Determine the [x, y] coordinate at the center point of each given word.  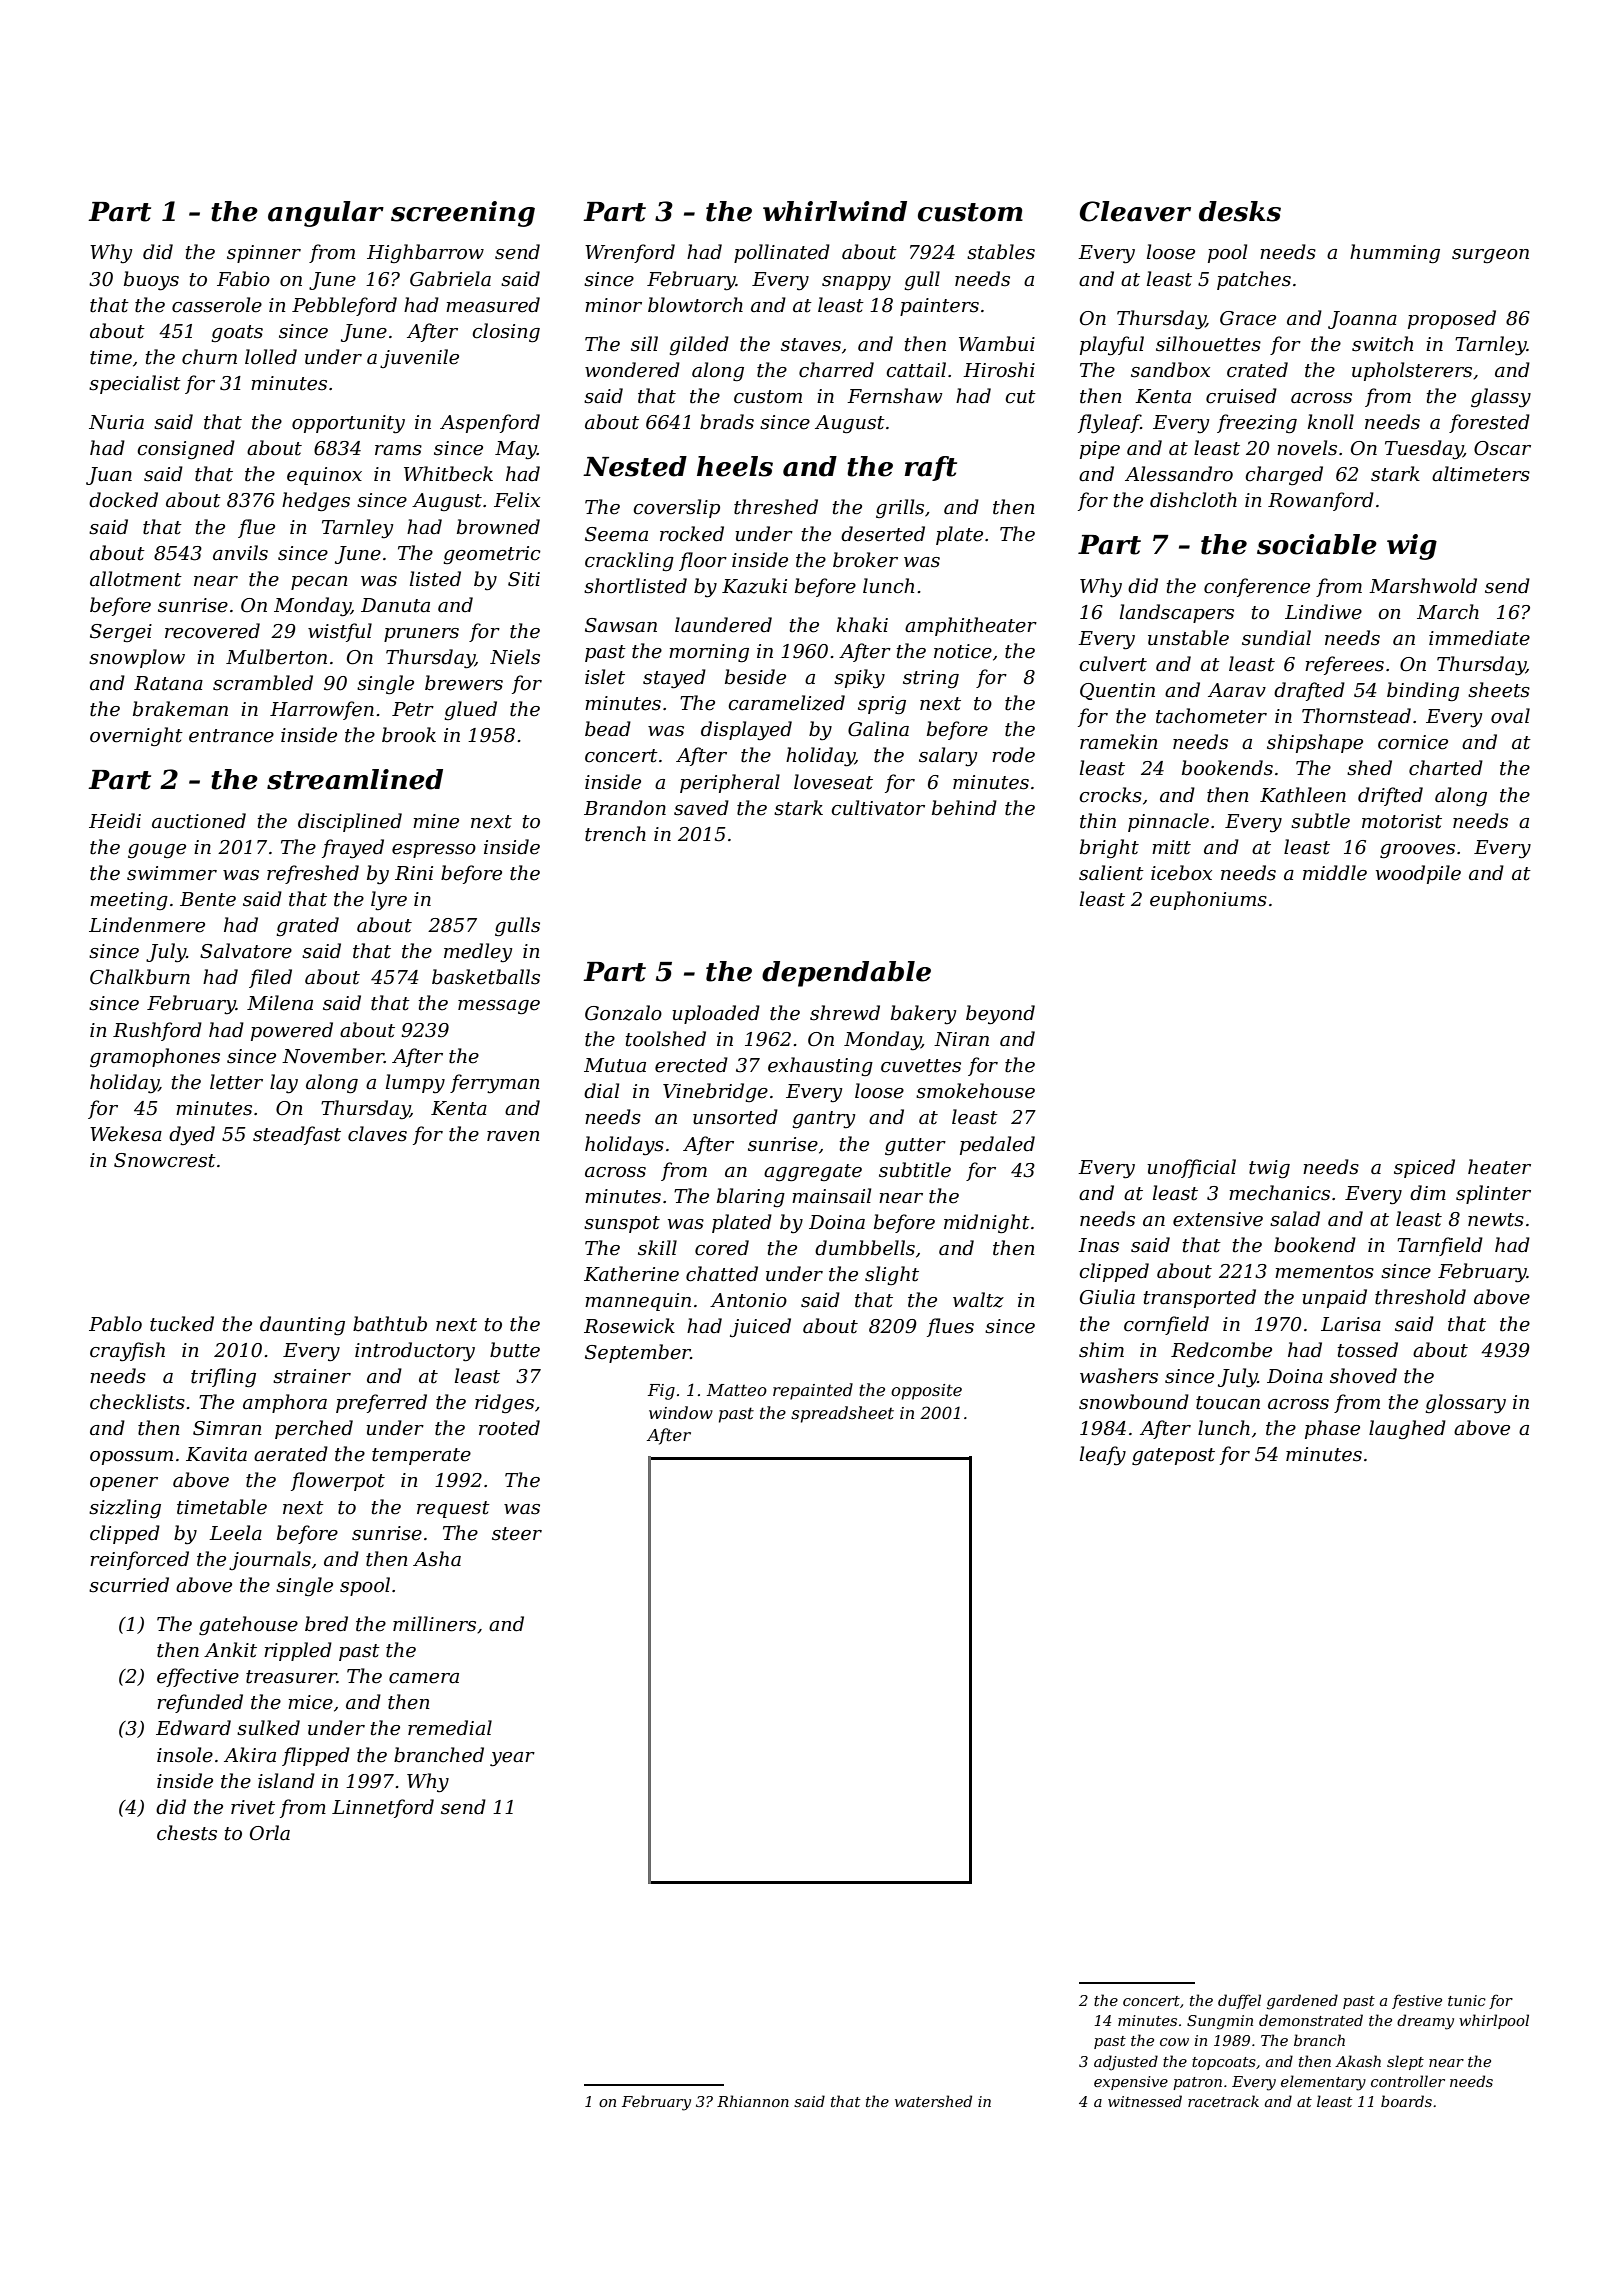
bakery [923, 1014]
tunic [1467, 2000]
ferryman [495, 1083]
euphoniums [1208, 900]
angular [326, 214]
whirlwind [835, 211]
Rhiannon [753, 2101]
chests [187, 1833]
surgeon [1490, 256]
